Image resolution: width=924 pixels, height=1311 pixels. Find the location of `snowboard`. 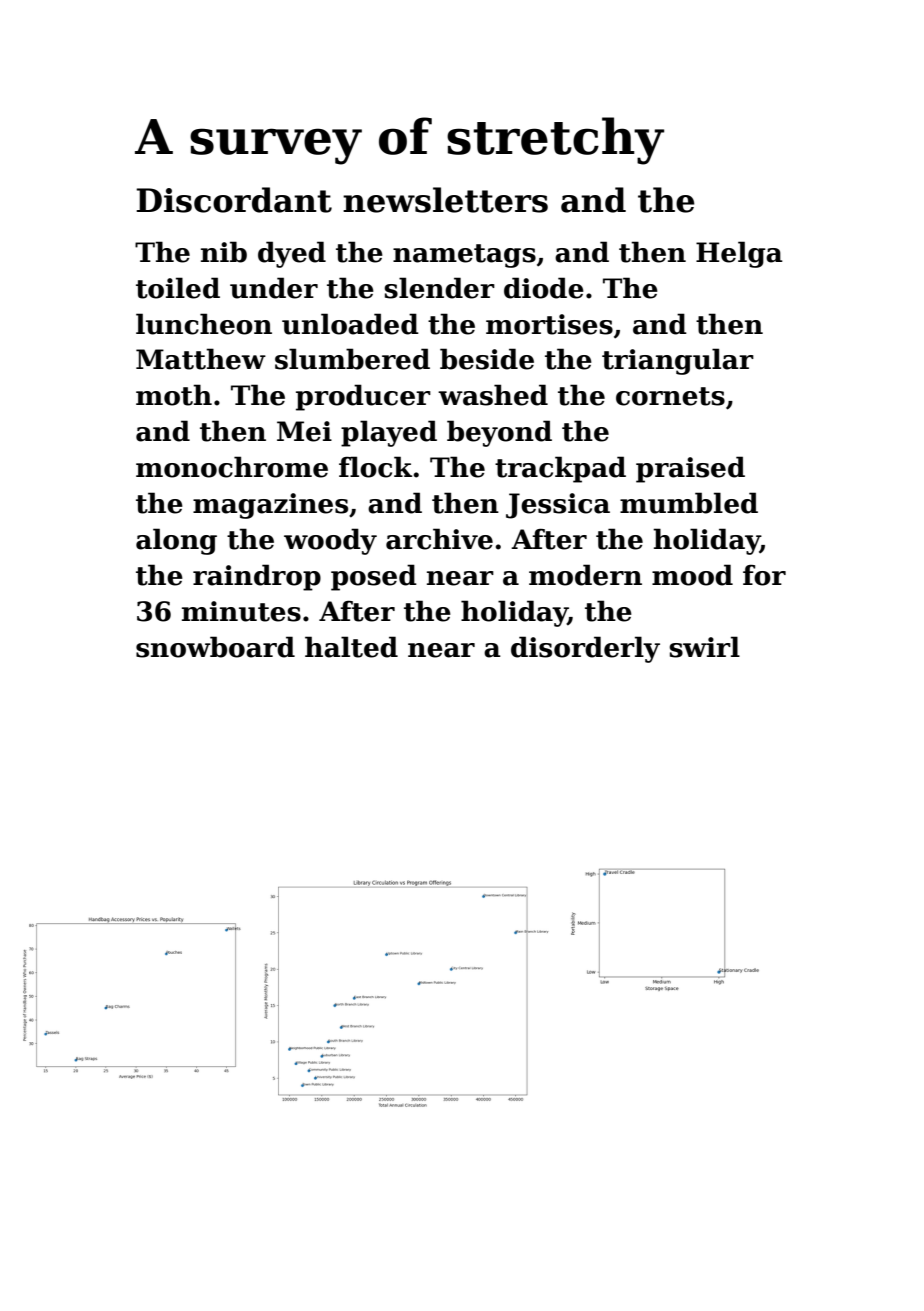

snowboard is located at coordinates (215, 647).
